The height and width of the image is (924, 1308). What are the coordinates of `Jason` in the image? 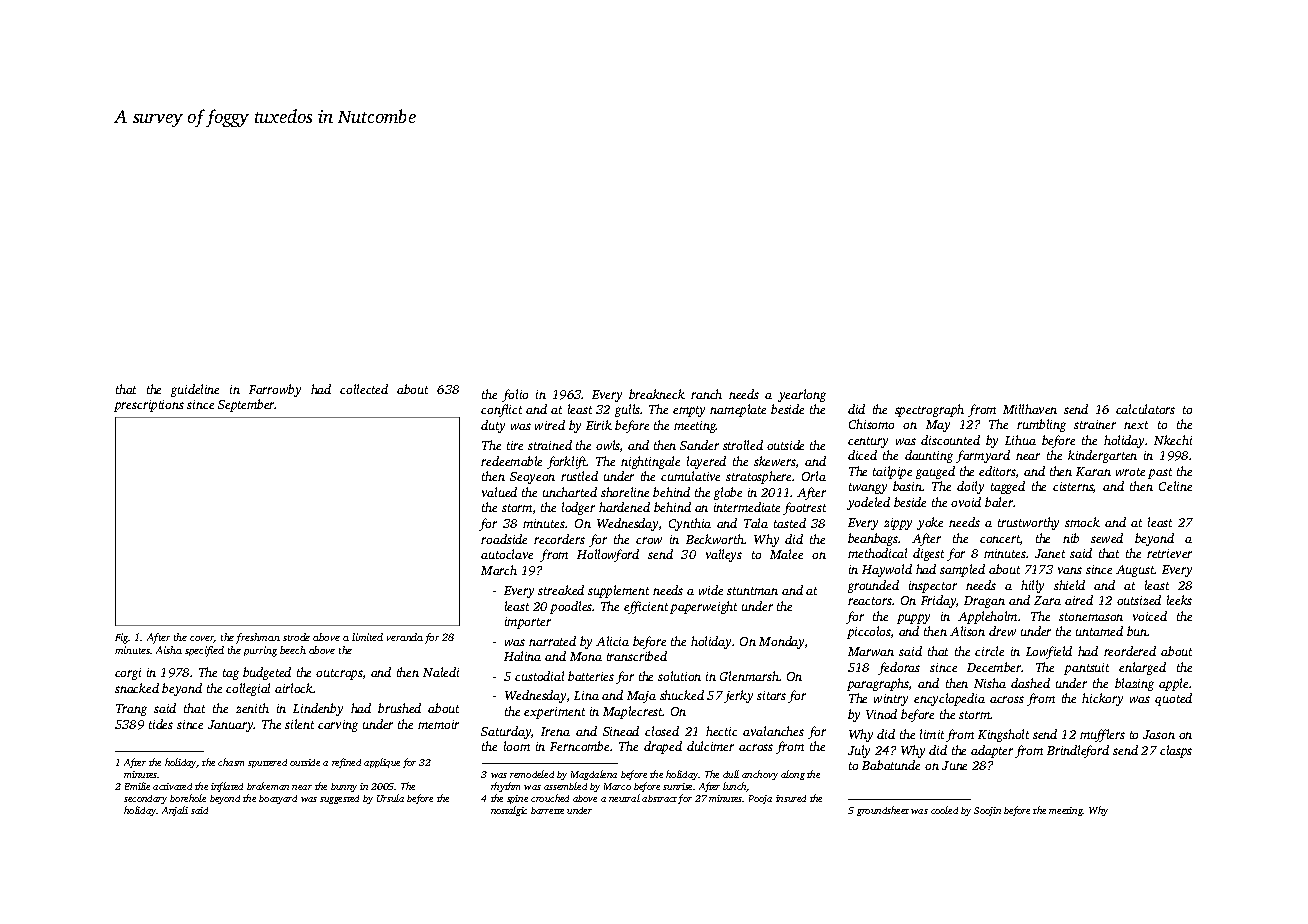 It's located at (1159, 734).
